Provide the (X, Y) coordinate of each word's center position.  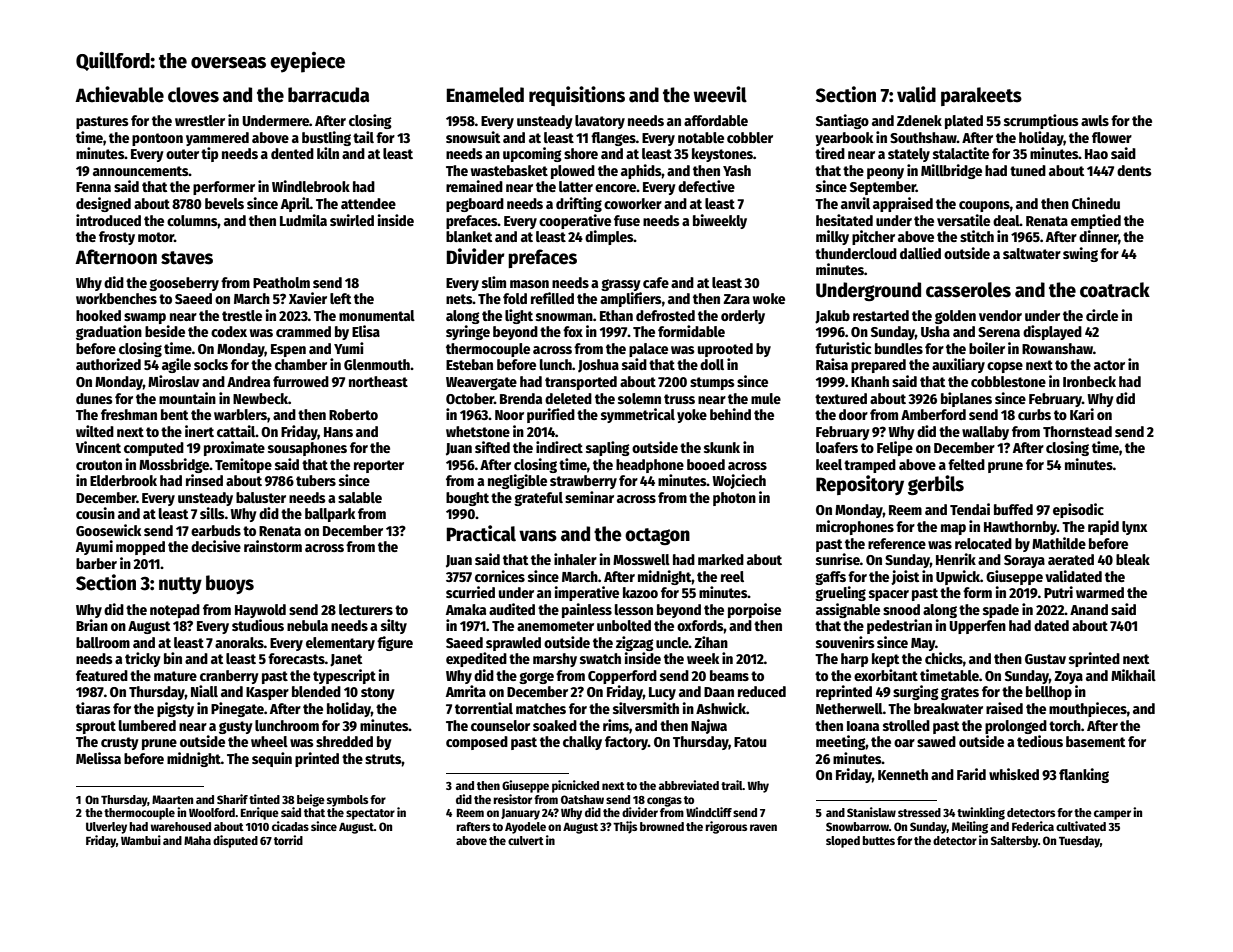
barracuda (329, 95)
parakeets (981, 96)
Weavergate (481, 383)
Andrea (248, 381)
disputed (235, 841)
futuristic (843, 348)
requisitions (577, 96)
